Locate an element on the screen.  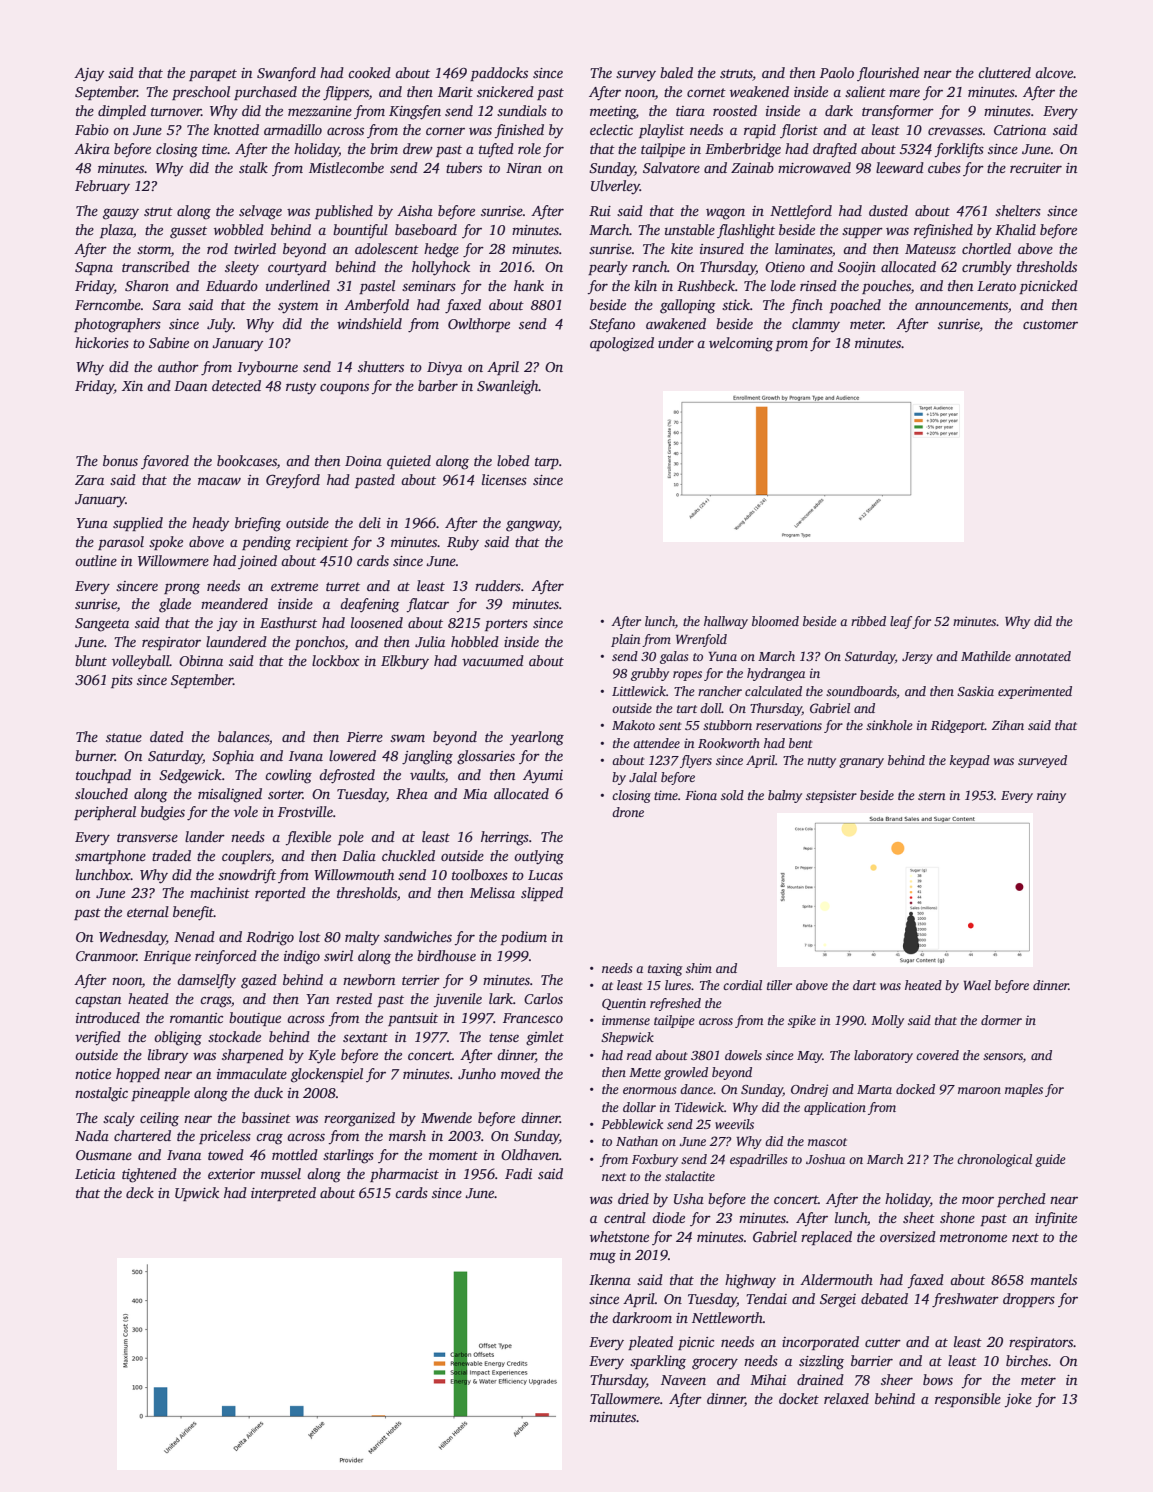
Wael is located at coordinates (977, 985).
